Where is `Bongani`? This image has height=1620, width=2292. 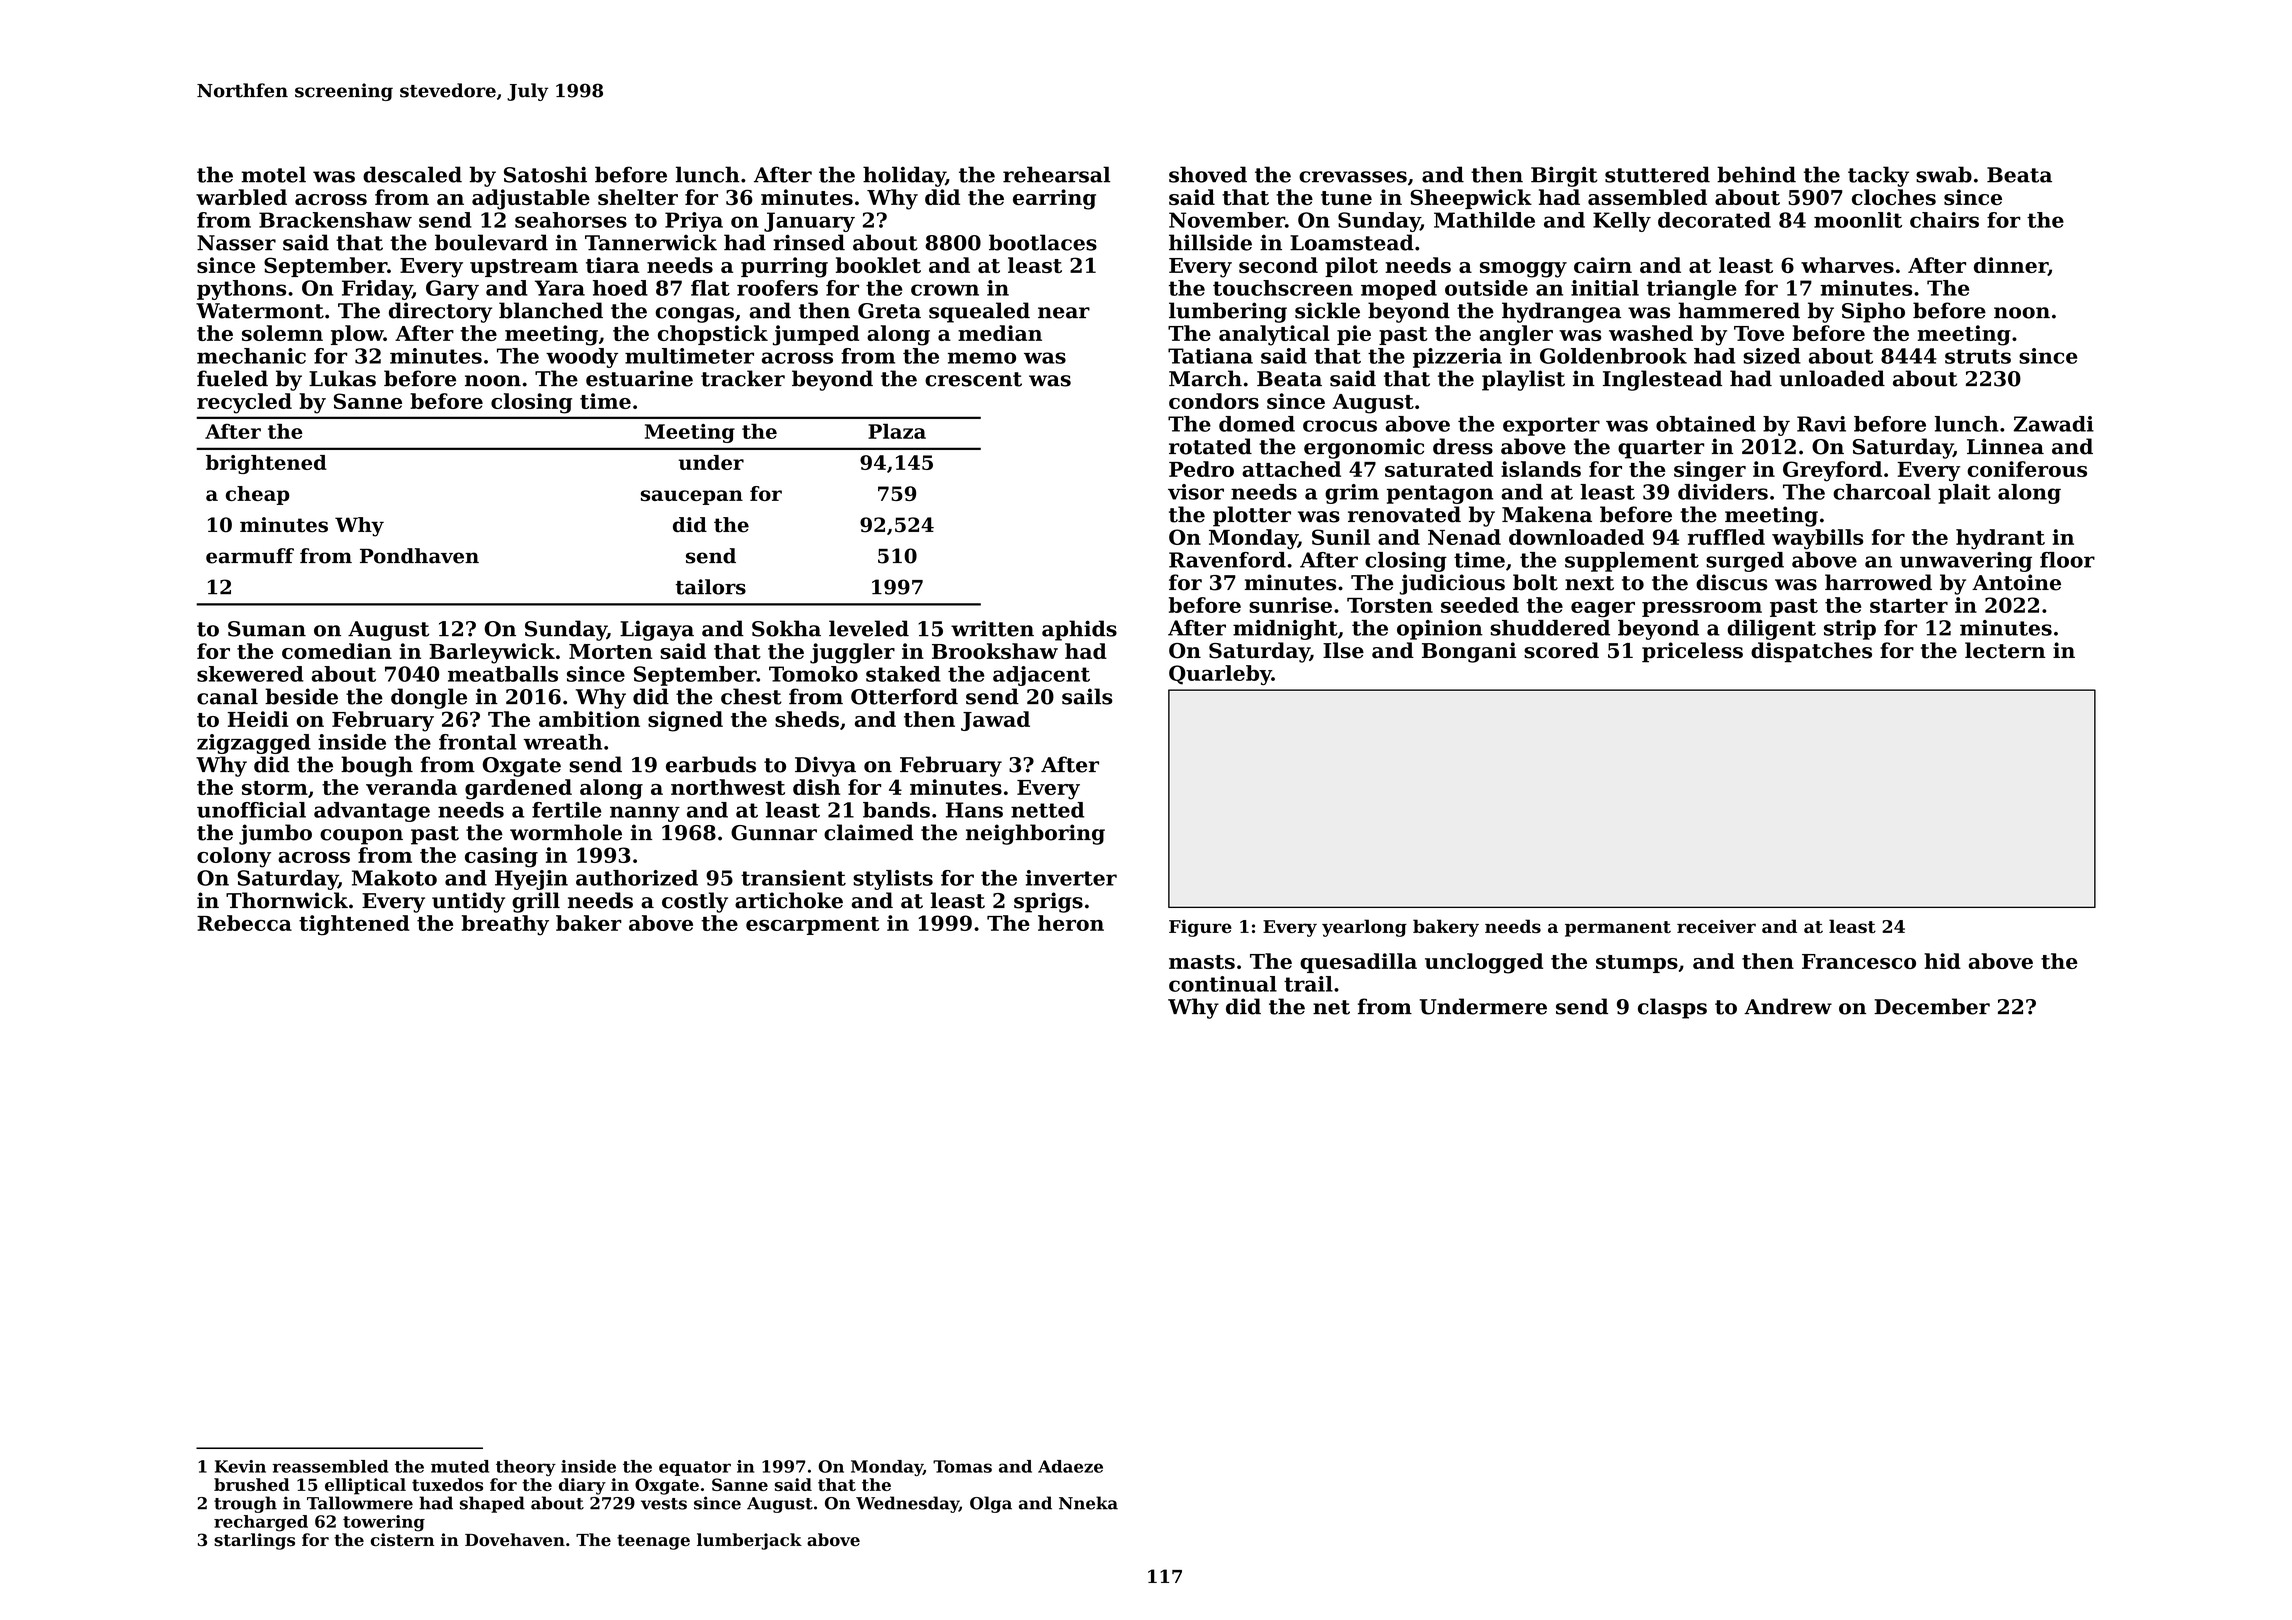 Bongani is located at coordinates (1469, 652).
